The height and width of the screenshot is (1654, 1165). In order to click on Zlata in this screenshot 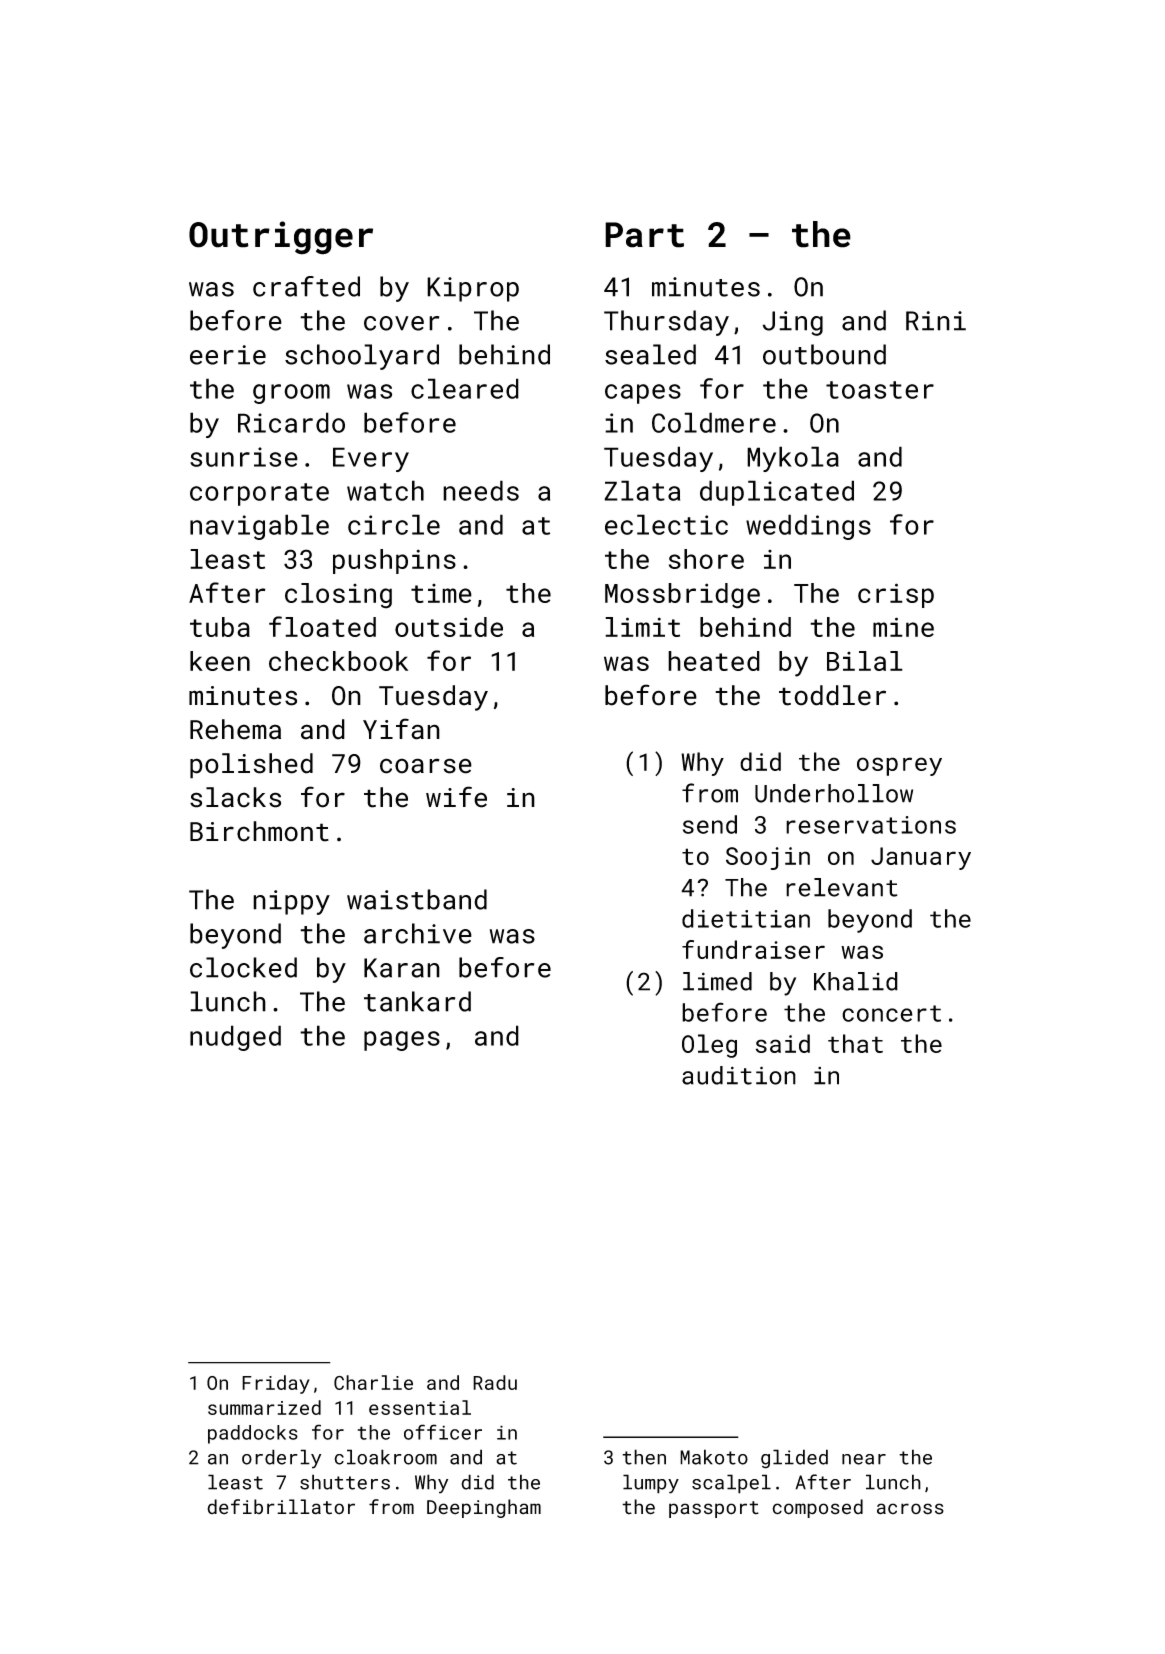, I will do `click(642, 490)`.
